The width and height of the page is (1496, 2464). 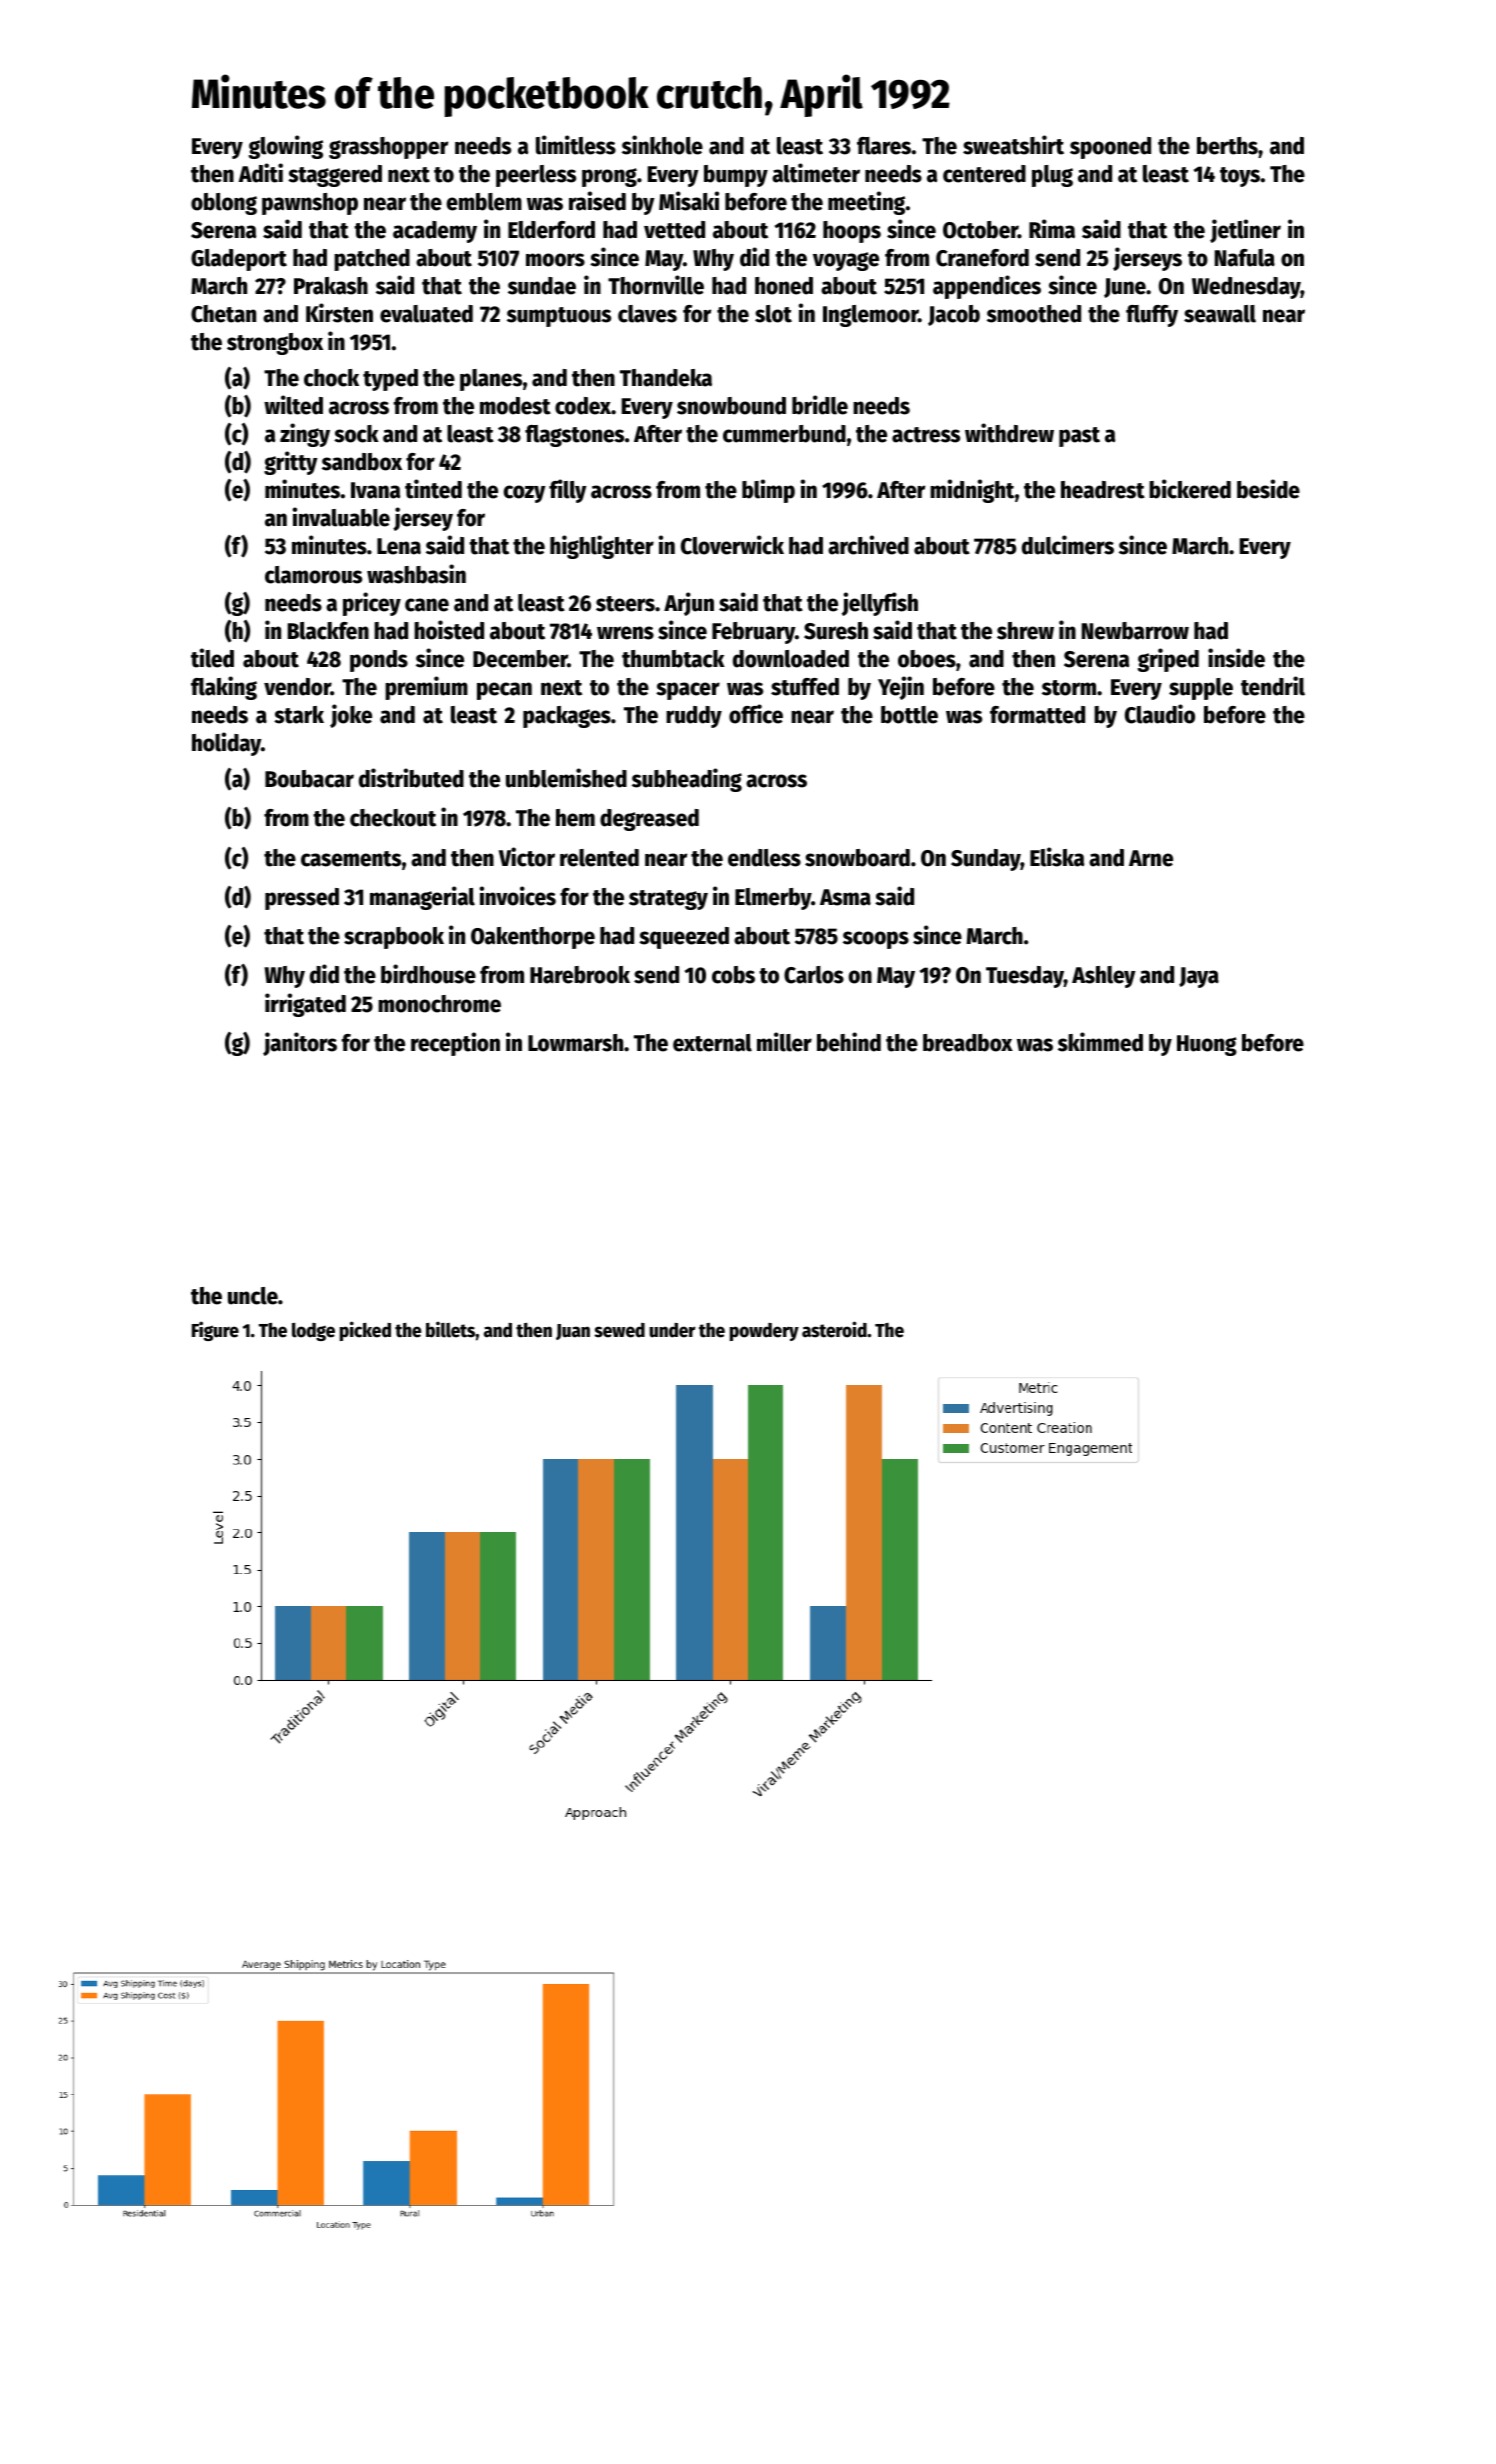 I want to click on snowboard, so click(x=857, y=858).
